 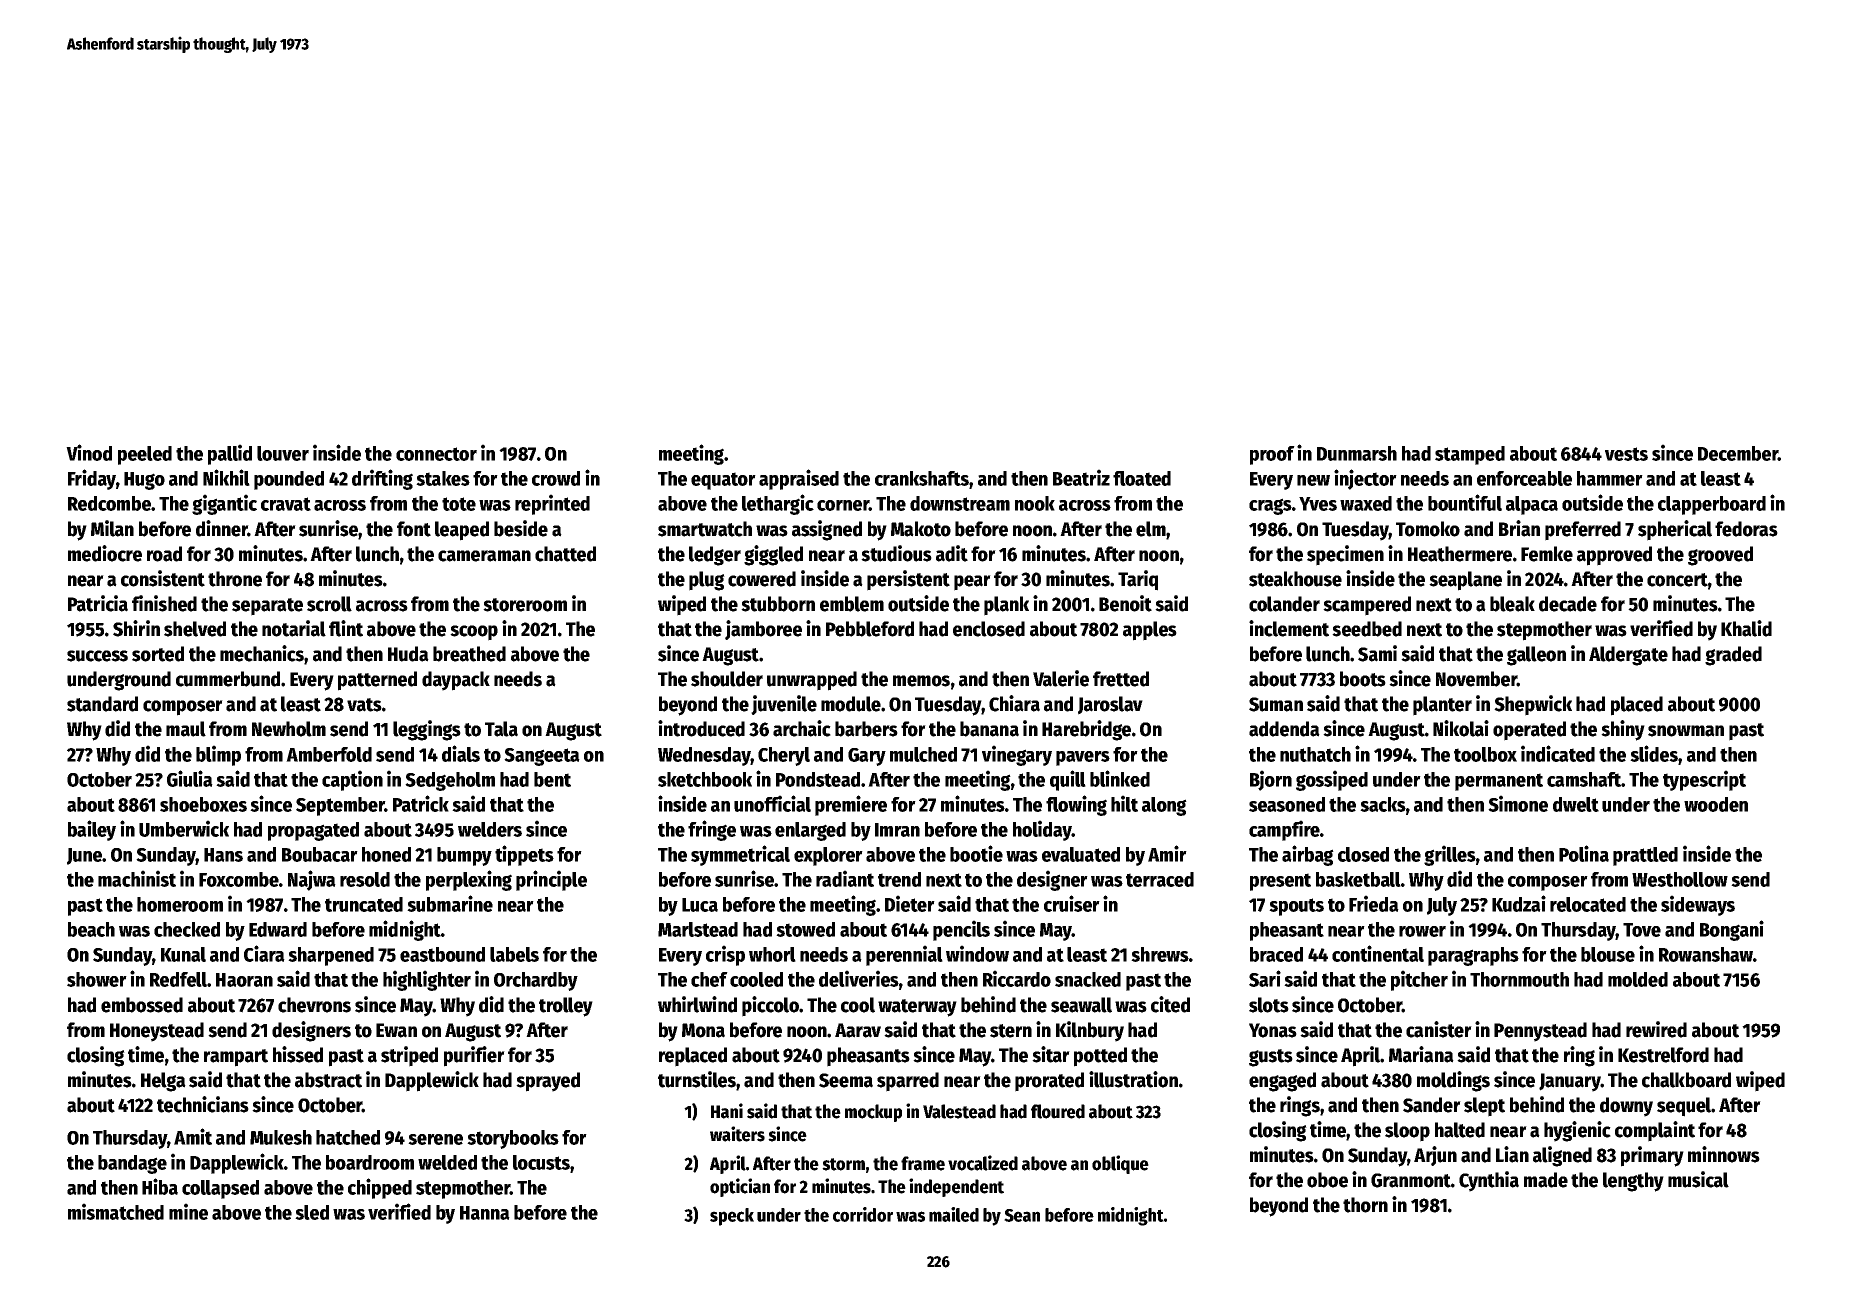 I want to click on proof, so click(x=1272, y=455).
